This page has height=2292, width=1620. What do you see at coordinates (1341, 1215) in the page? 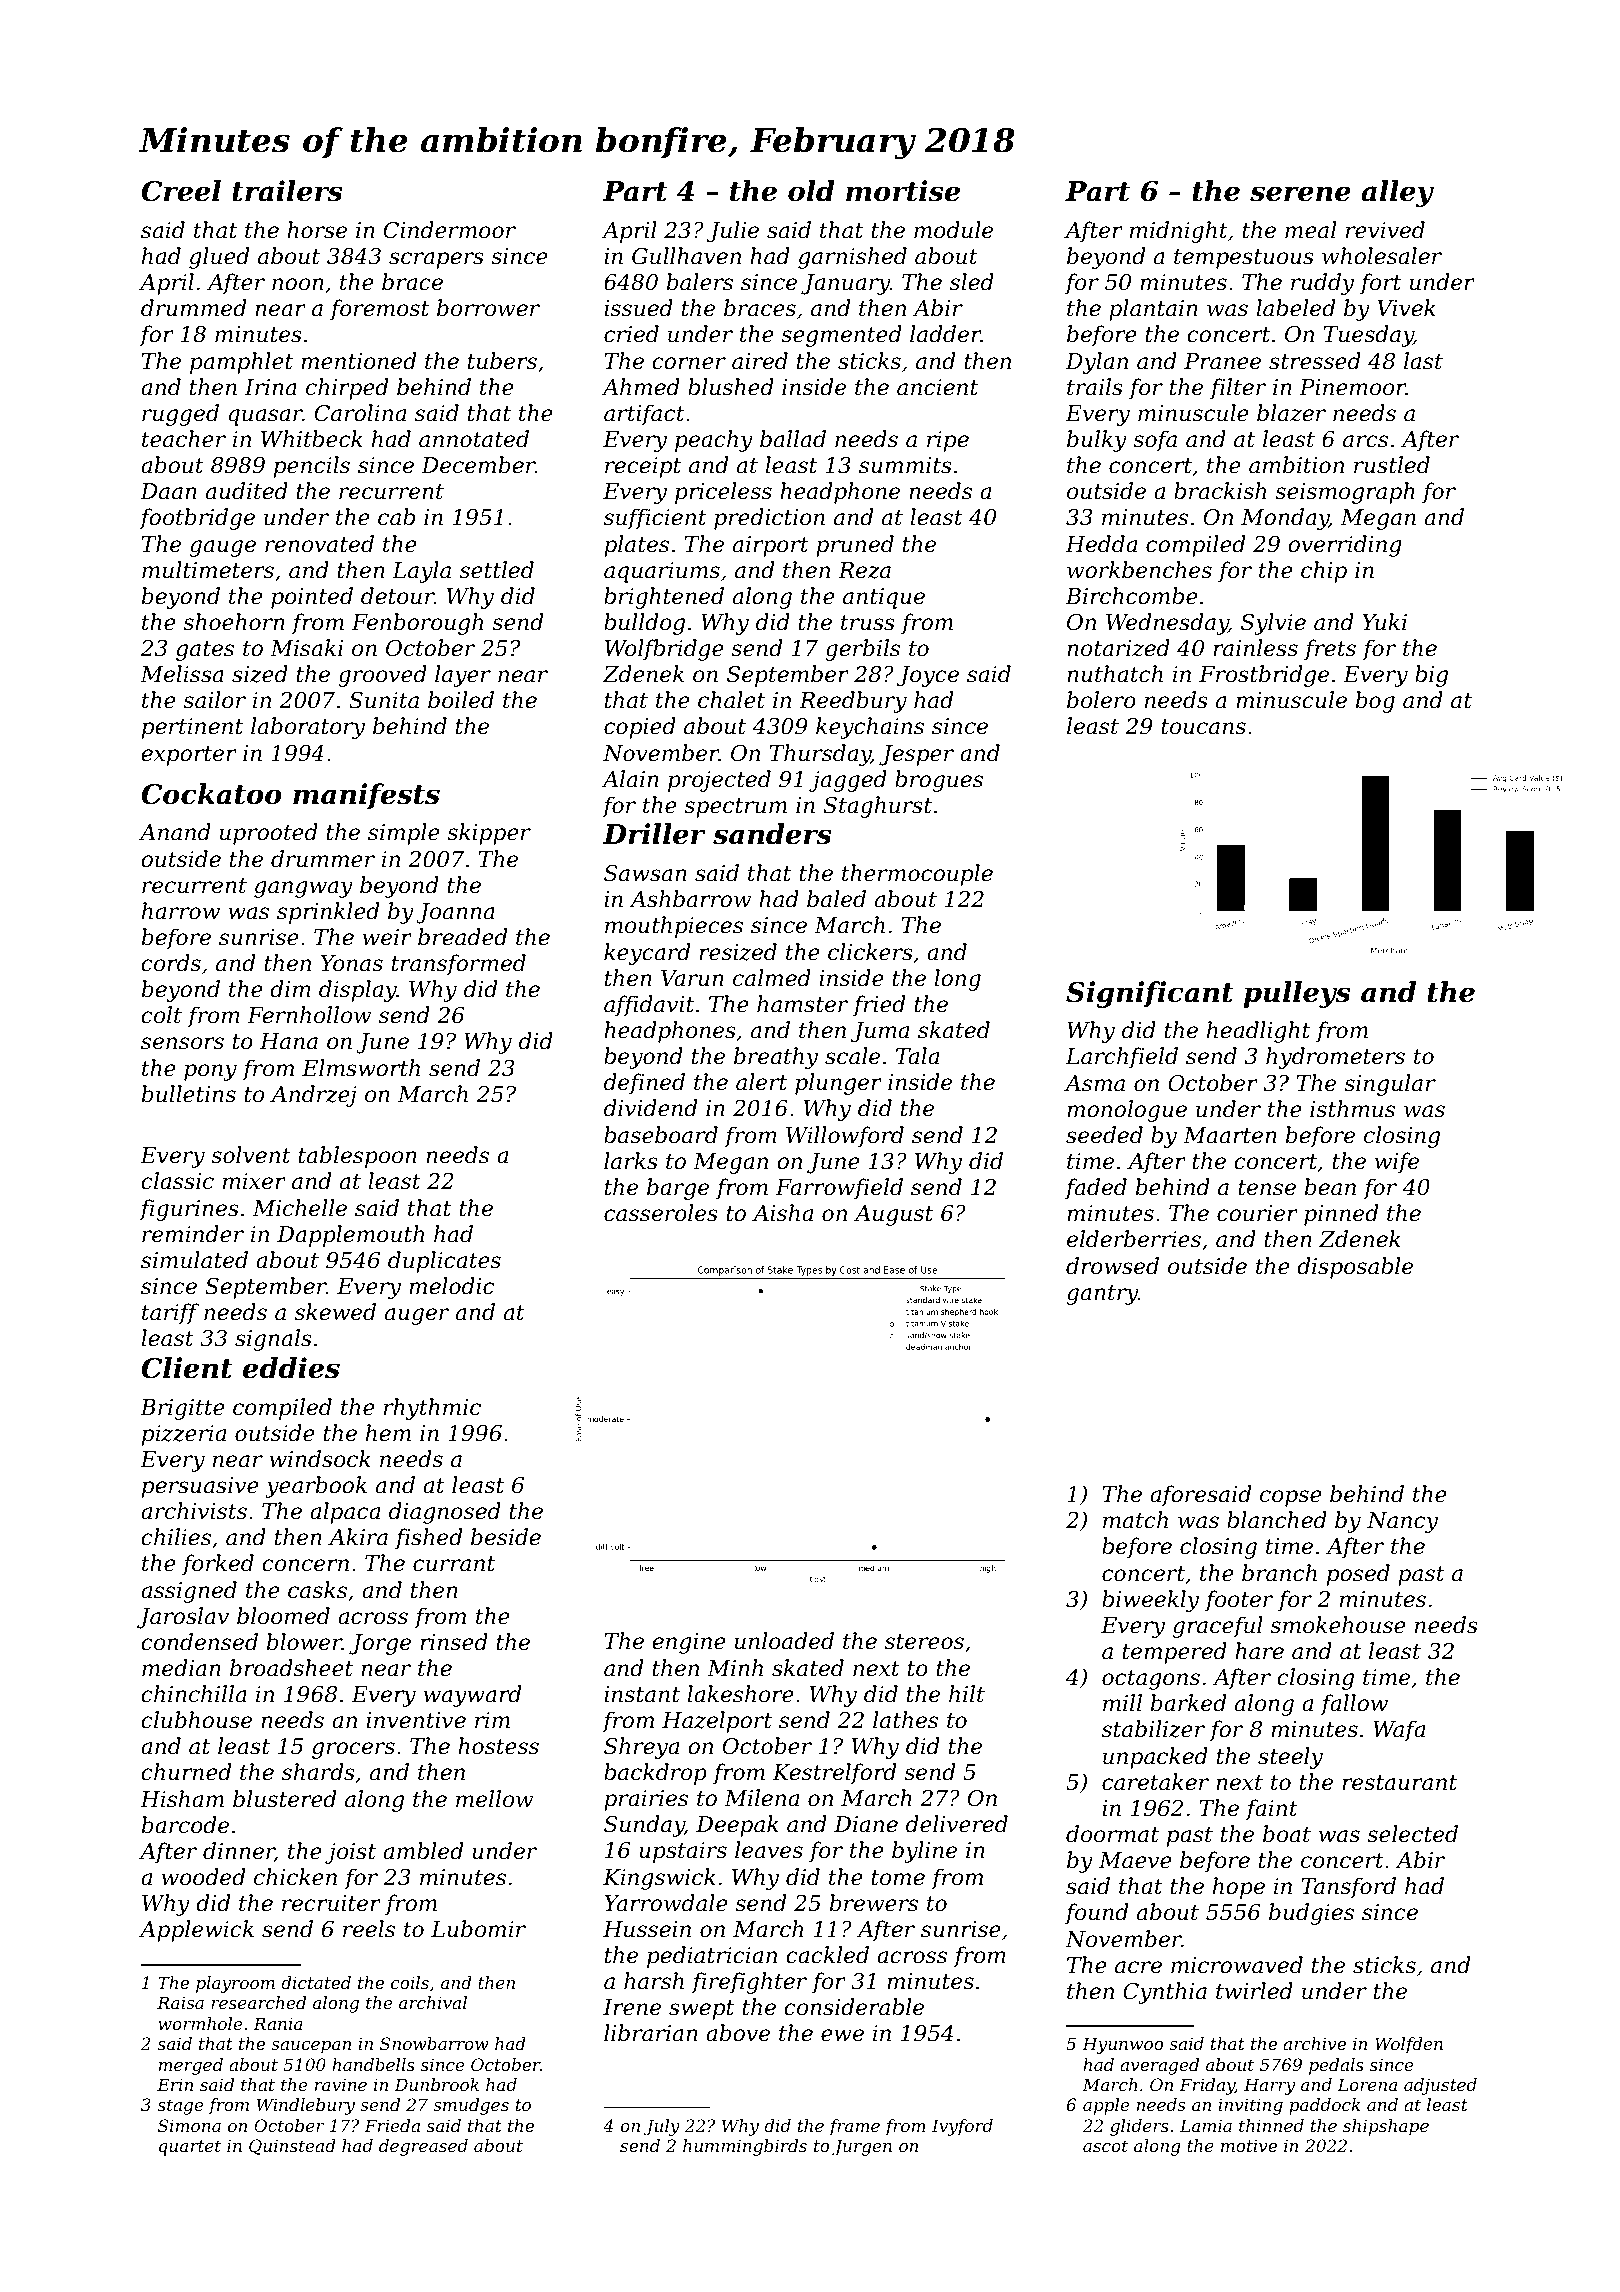
I see `pinned` at bounding box center [1341, 1215].
